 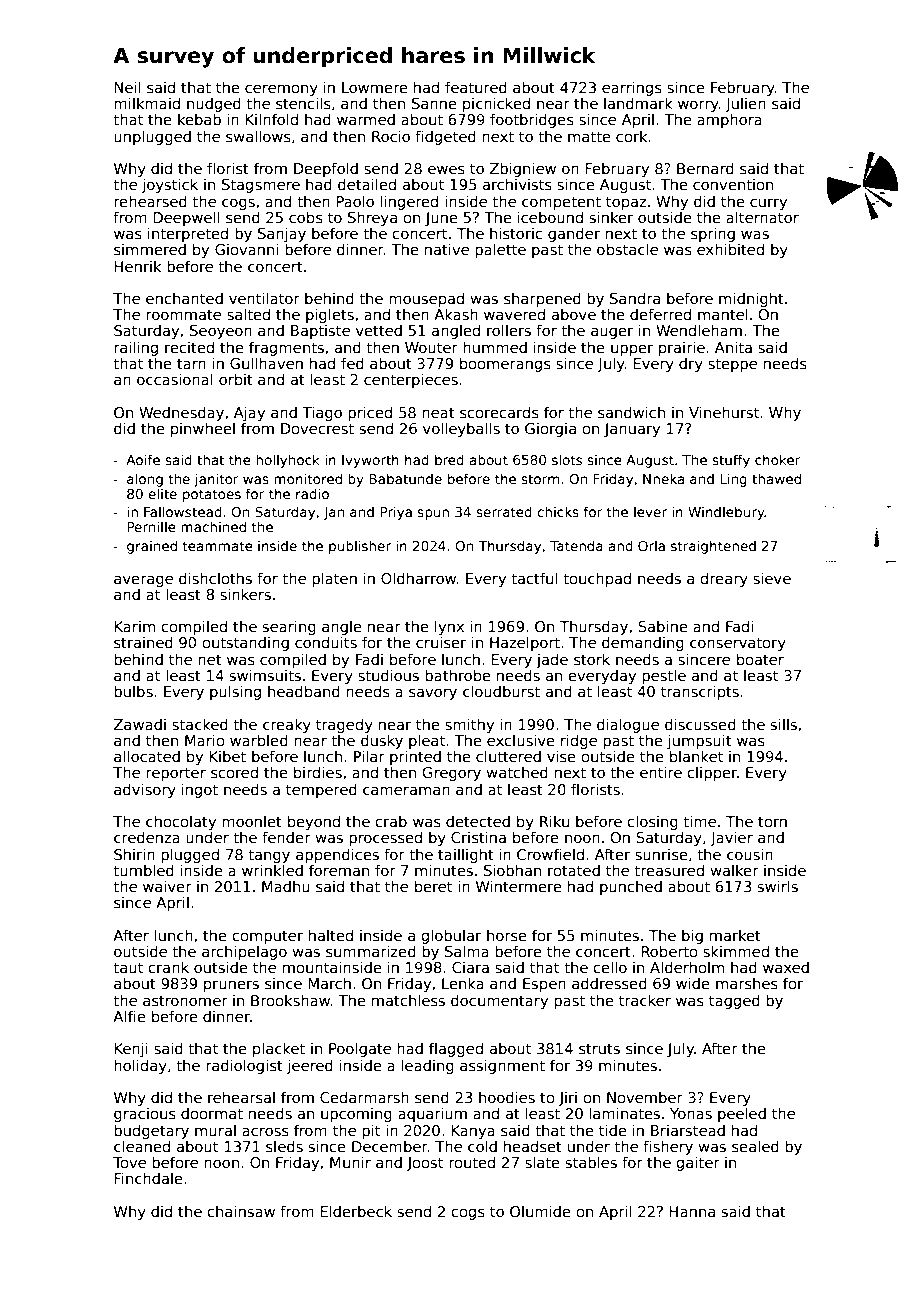 I want to click on dishcloths, so click(x=215, y=578).
